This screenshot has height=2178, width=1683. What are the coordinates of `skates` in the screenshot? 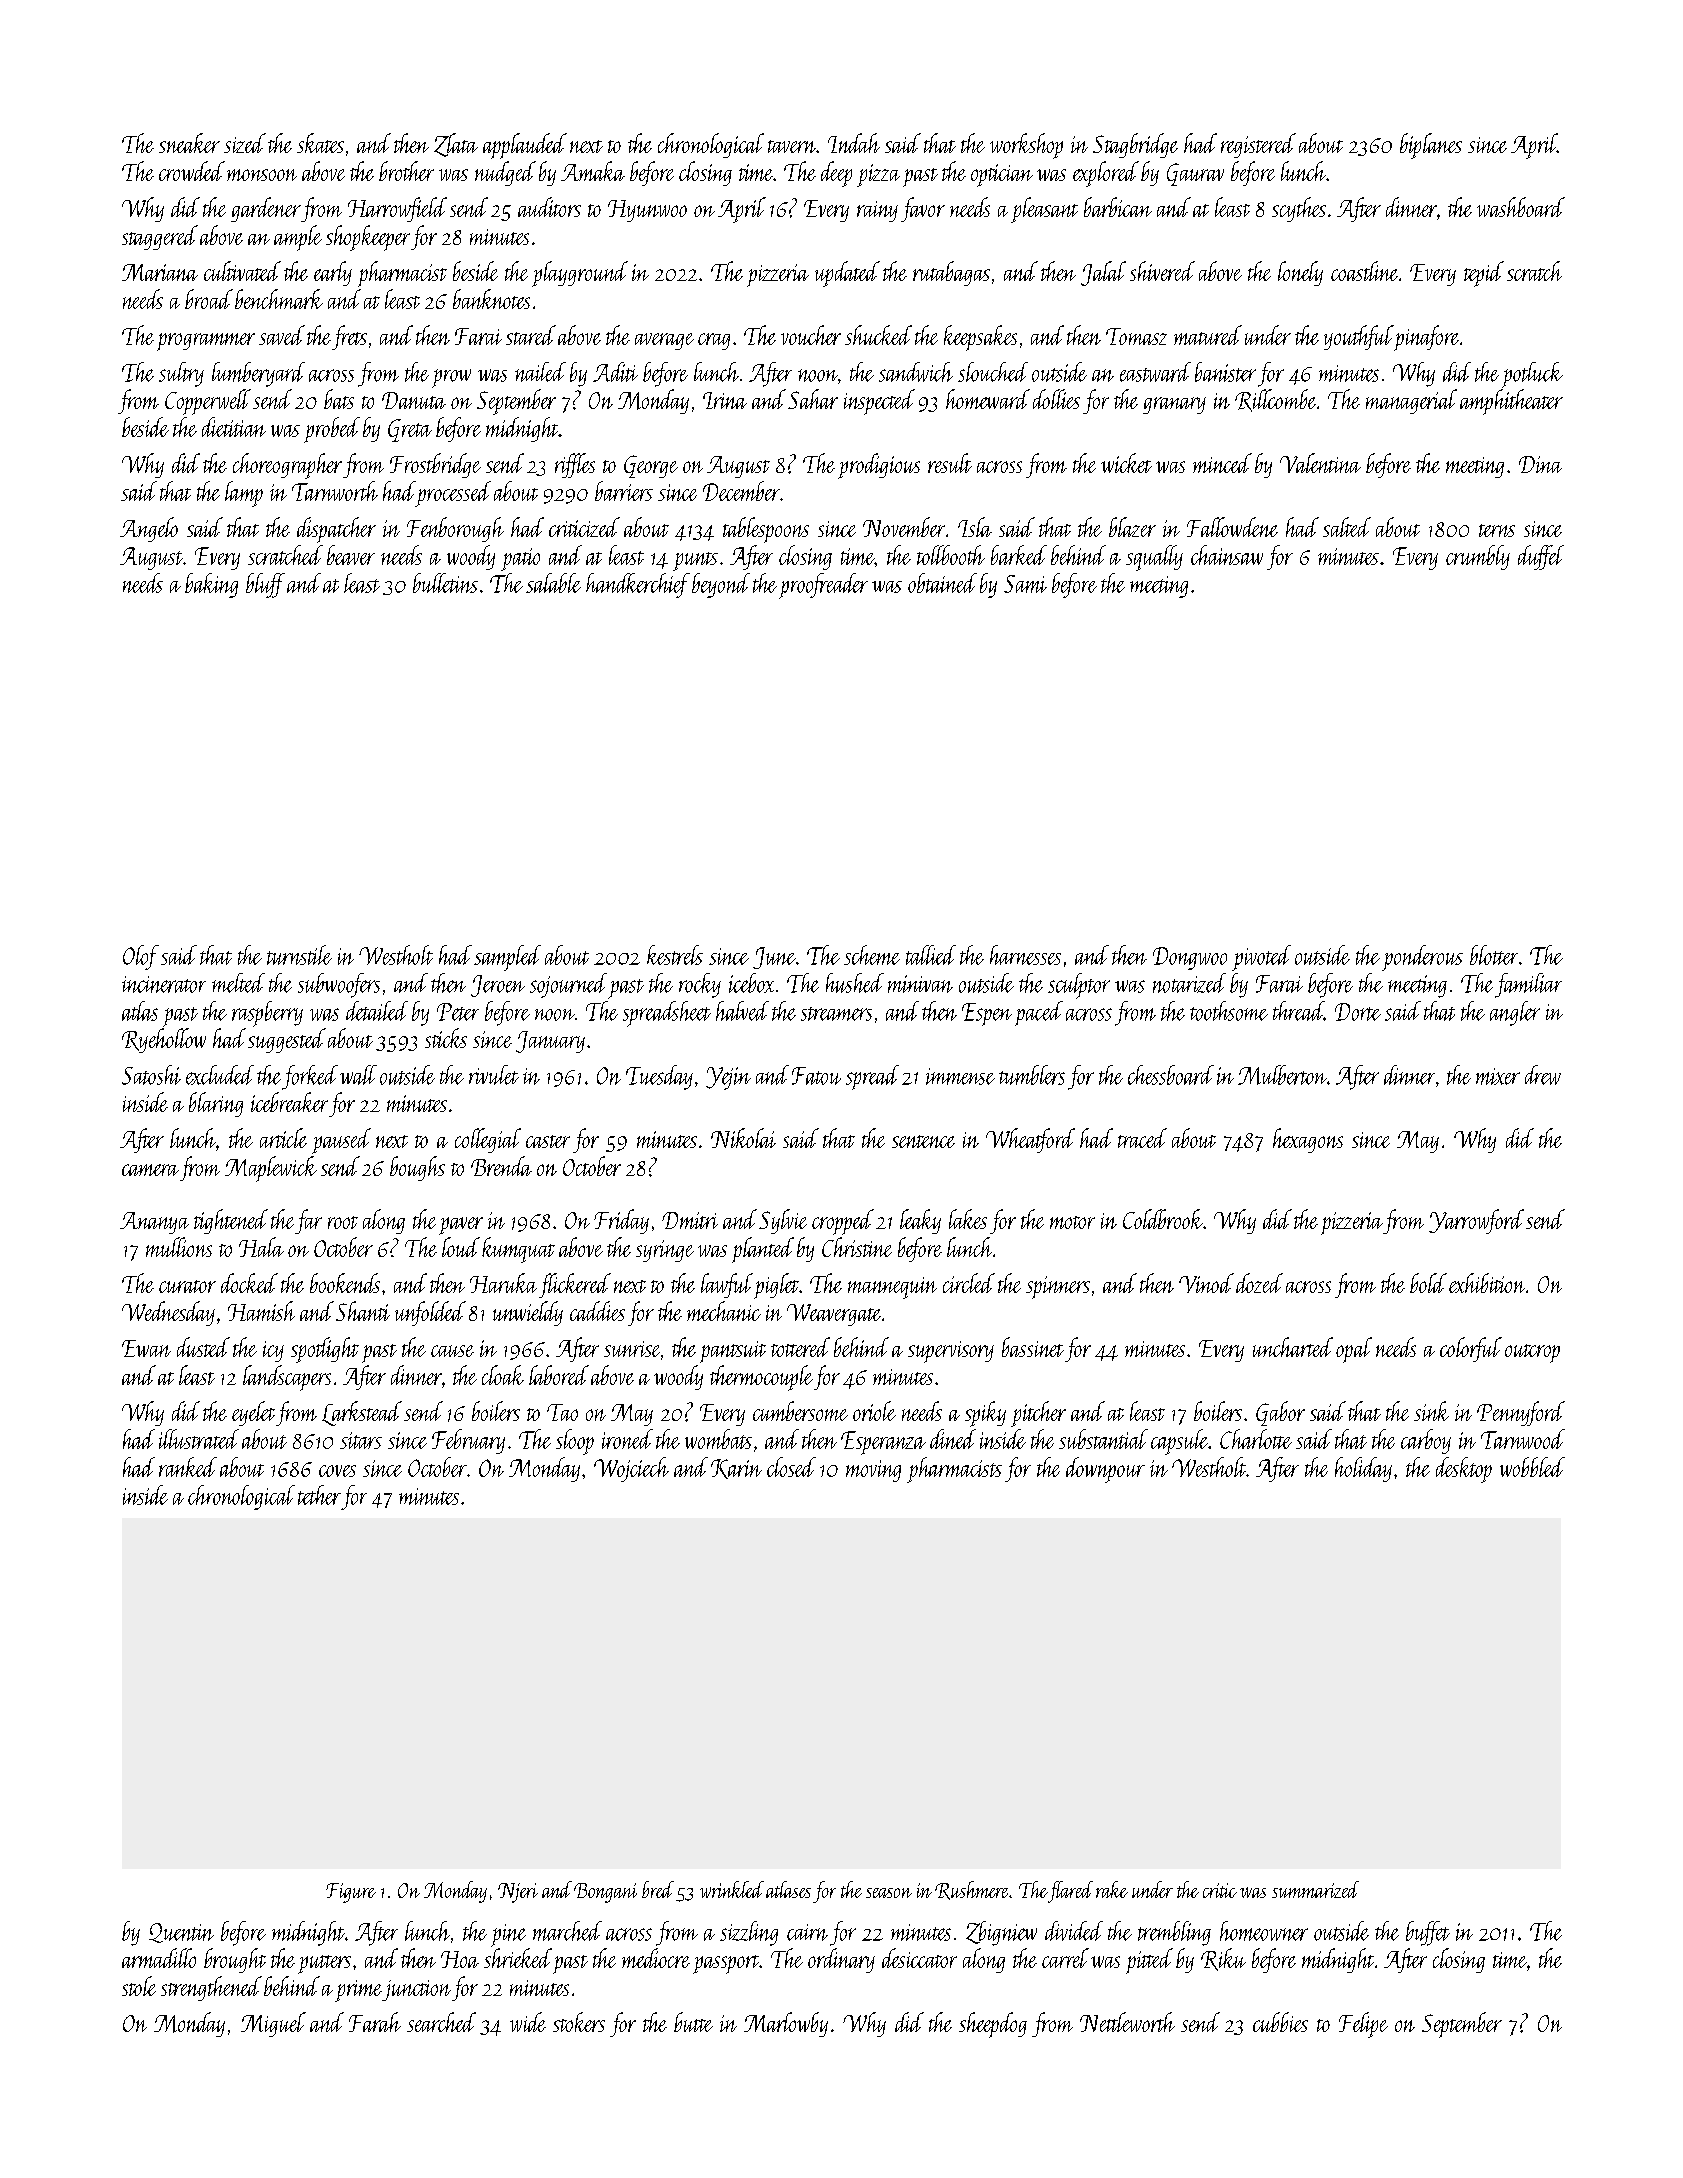 It's located at (320, 143).
